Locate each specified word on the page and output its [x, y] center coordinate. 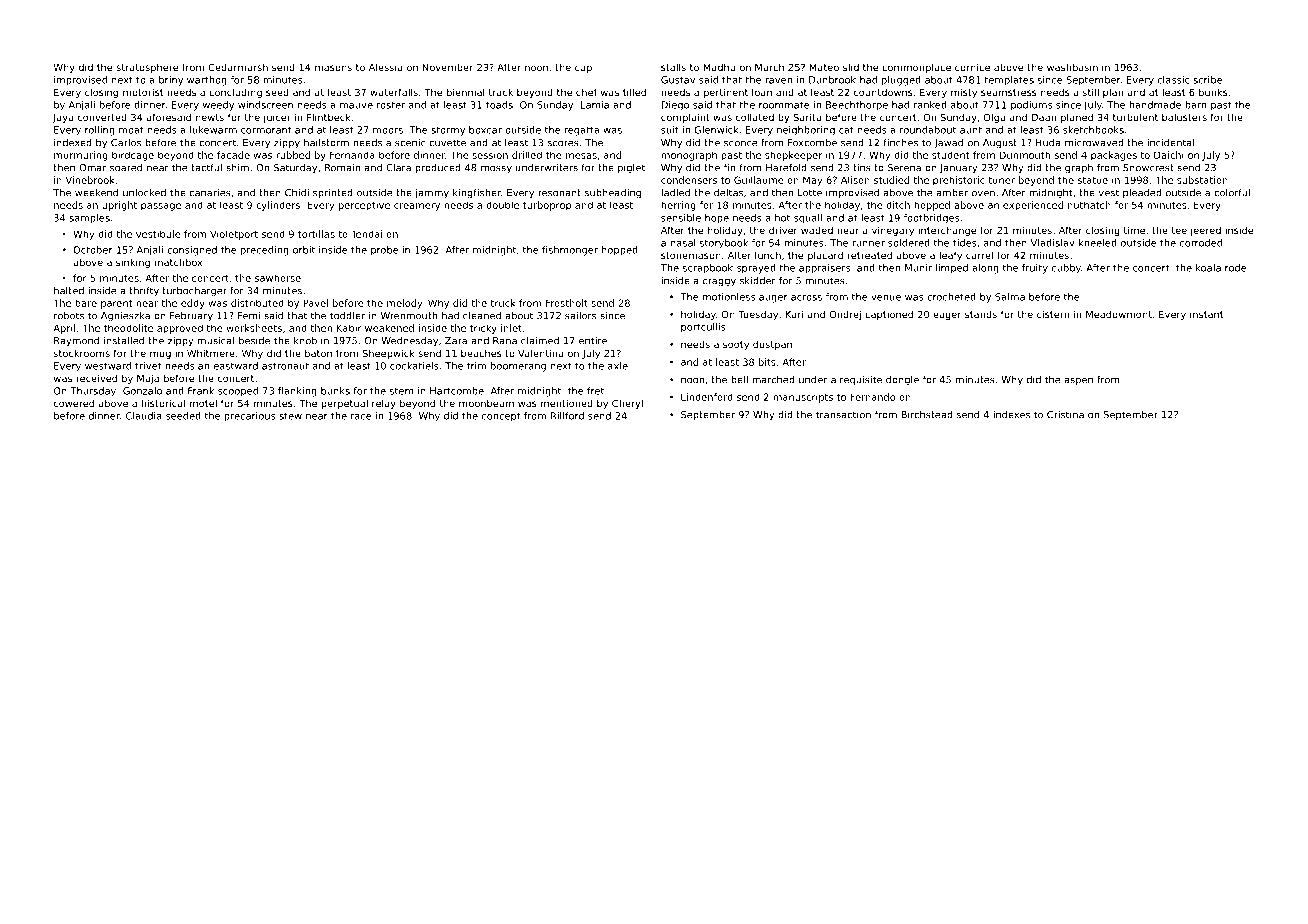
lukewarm [213, 130]
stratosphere [147, 68]
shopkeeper [793, 156]
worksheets [254, 328]
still [1091, 92]
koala [1208, 268]
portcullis [703, 328]
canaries [210, 193]
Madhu [719, 67]
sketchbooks [1093, 130]
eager [947, 316]
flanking [297, 392]
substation [1202, 180]
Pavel [315, 303]
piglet [631, 169]
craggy [719, 283]
